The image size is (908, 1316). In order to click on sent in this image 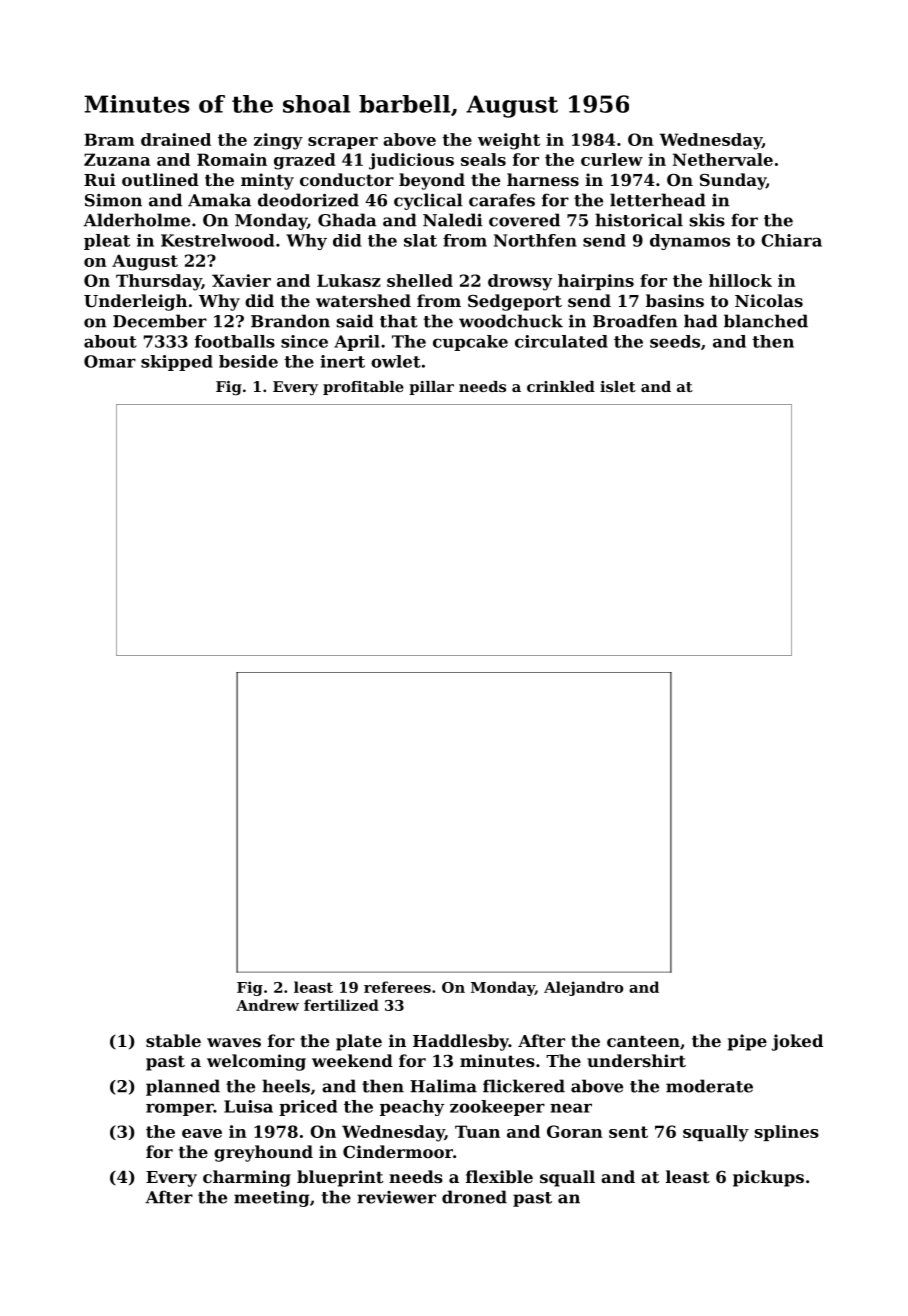, I will do `click(628, 1132)`.
